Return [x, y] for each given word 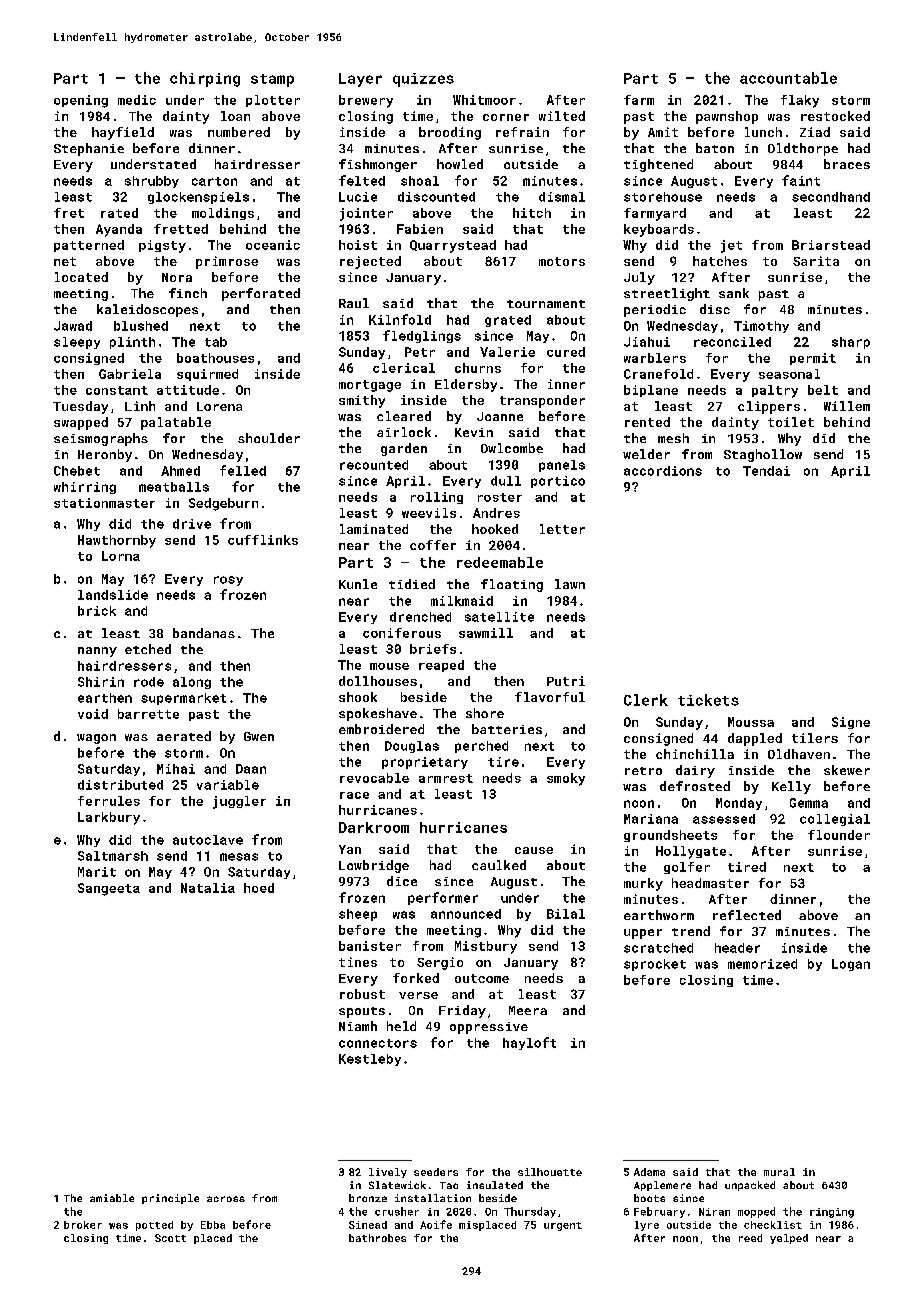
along [192, 683]
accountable [788, 78]
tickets [708, 700]
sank [734, 293]
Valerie [507, 352]
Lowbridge [374, 866]
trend [691, 931]
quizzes [423, 80]
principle [170, 1199]
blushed [141, 326]
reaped [441, 666]
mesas [239, 857]
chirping [205, 79]
